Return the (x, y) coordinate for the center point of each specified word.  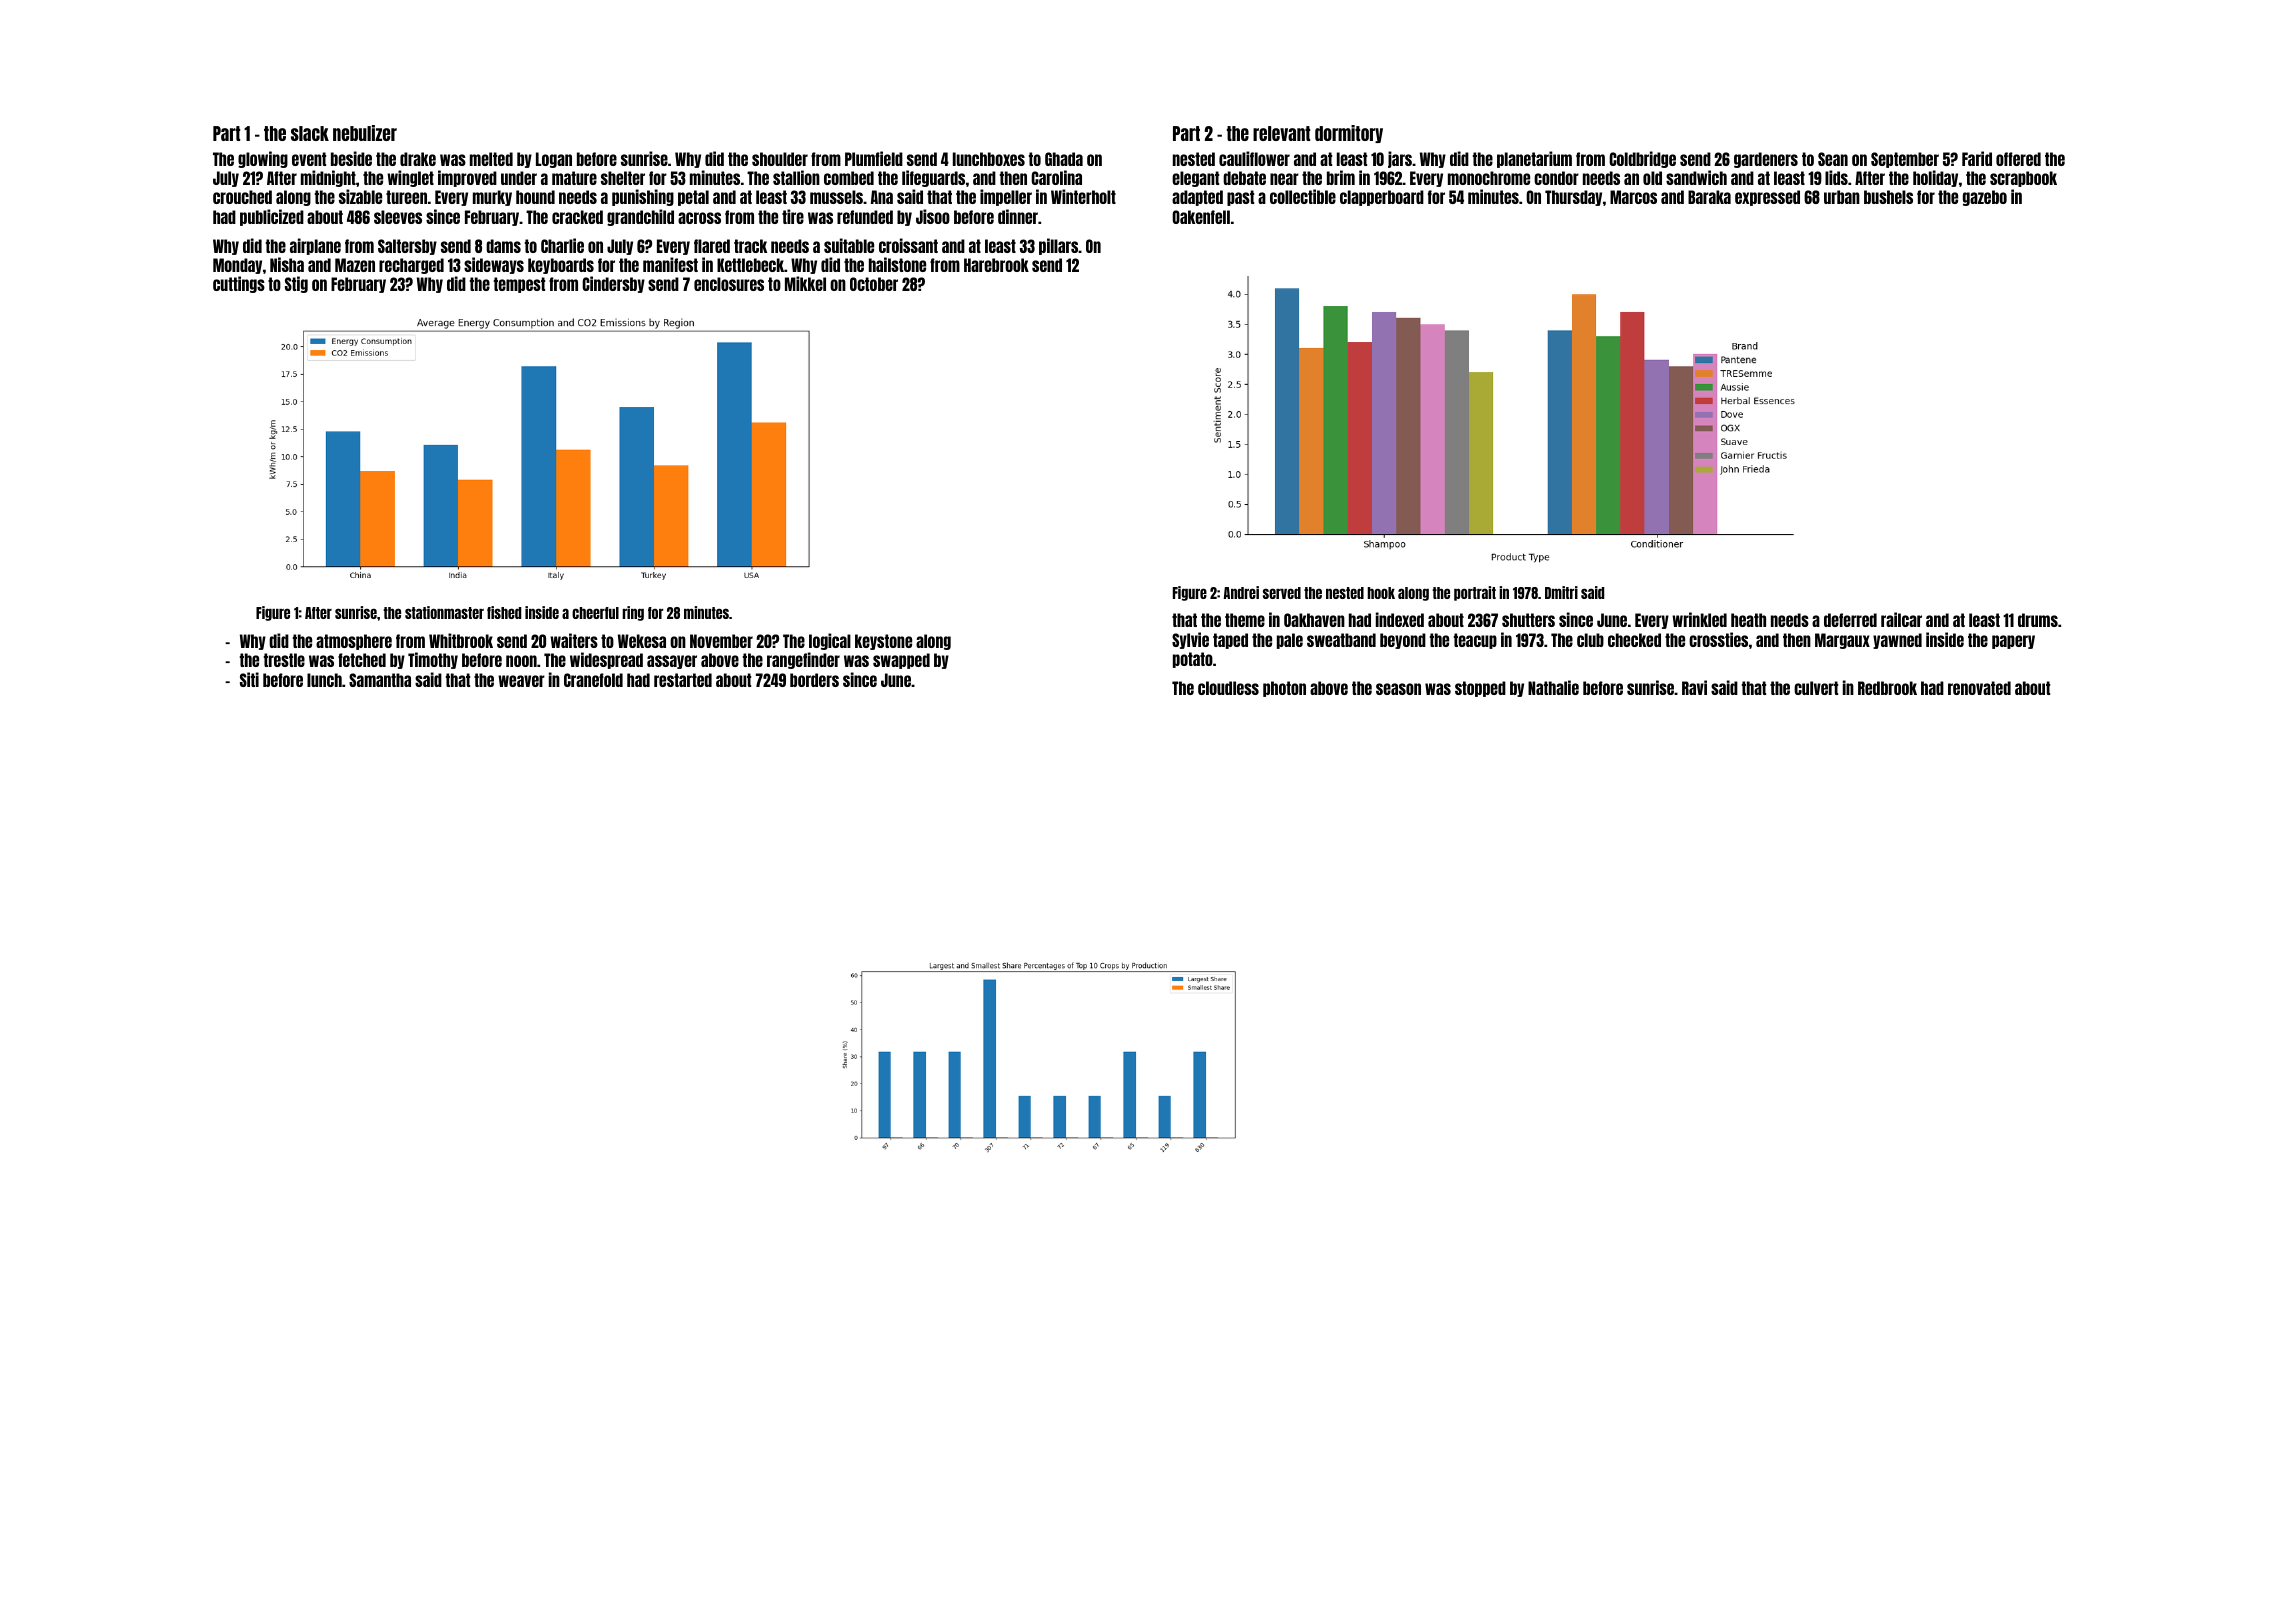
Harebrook (996, 265)
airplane (315, 246)
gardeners (1766, 160)
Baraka (1709, 197)
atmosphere (354, 642)
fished (504, 612)
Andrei (1241, 592)
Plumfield (874, 158)
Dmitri (1561, 592)
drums (2038, 620)
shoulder (780, 159)
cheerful (595, 613)
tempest (519, 285)
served (1282, 593)
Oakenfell (1201, 217)
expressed (1767, 198)
